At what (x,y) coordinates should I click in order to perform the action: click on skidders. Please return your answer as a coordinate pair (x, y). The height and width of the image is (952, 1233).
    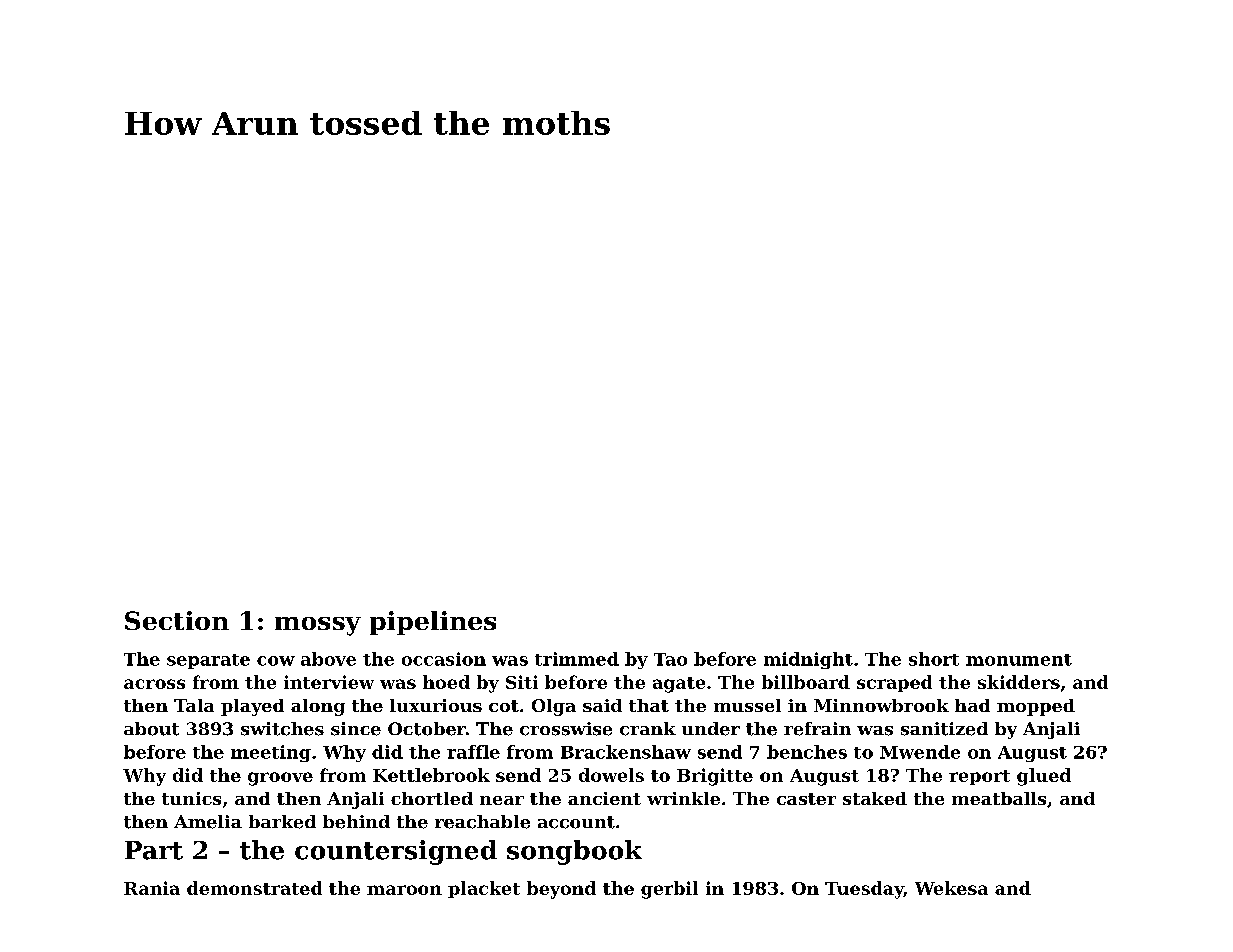
    Looking at the image, I should click on (1019, 682).
